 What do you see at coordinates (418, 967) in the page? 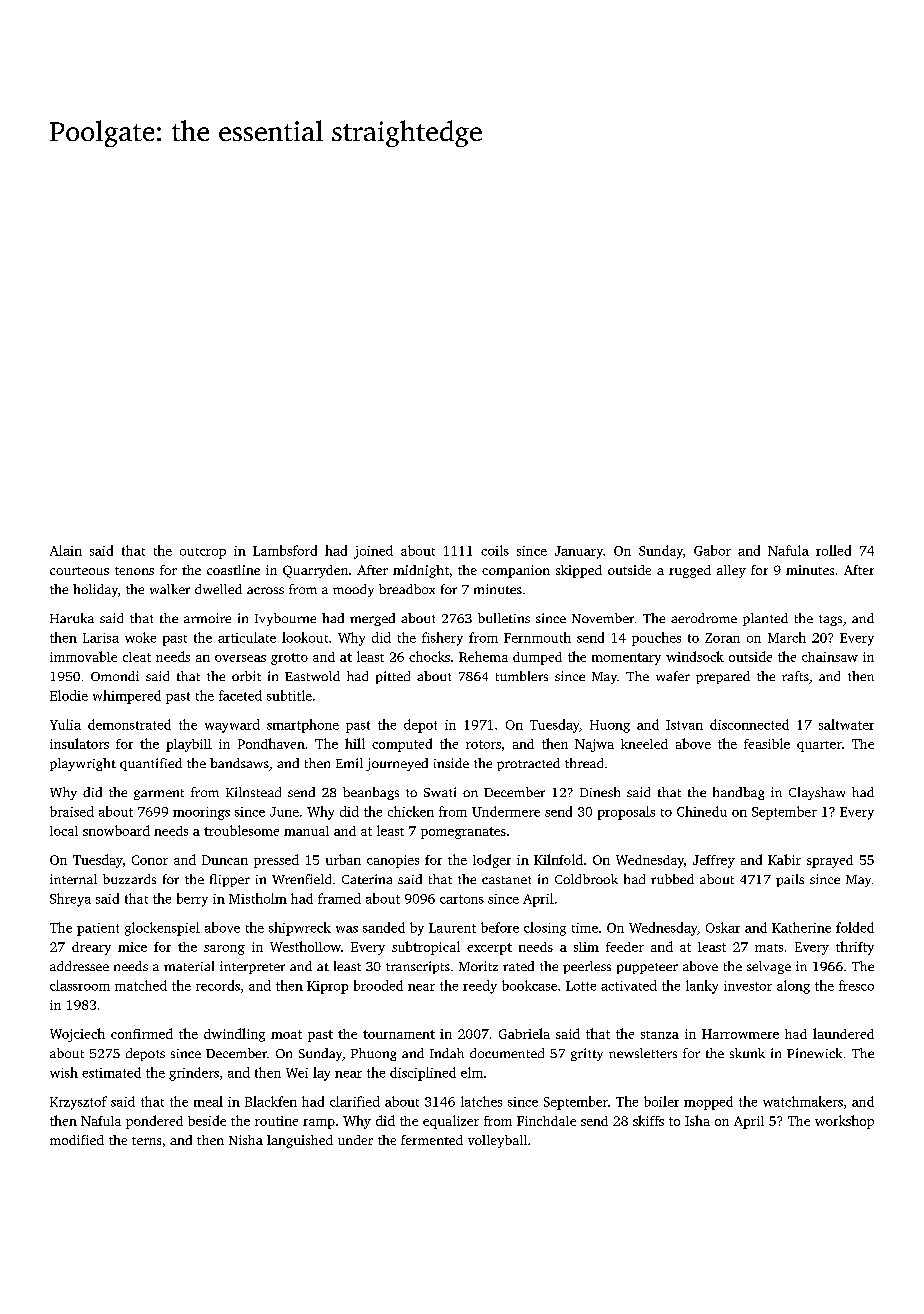
I see `transcripts` at bounding box center [418, 967].
